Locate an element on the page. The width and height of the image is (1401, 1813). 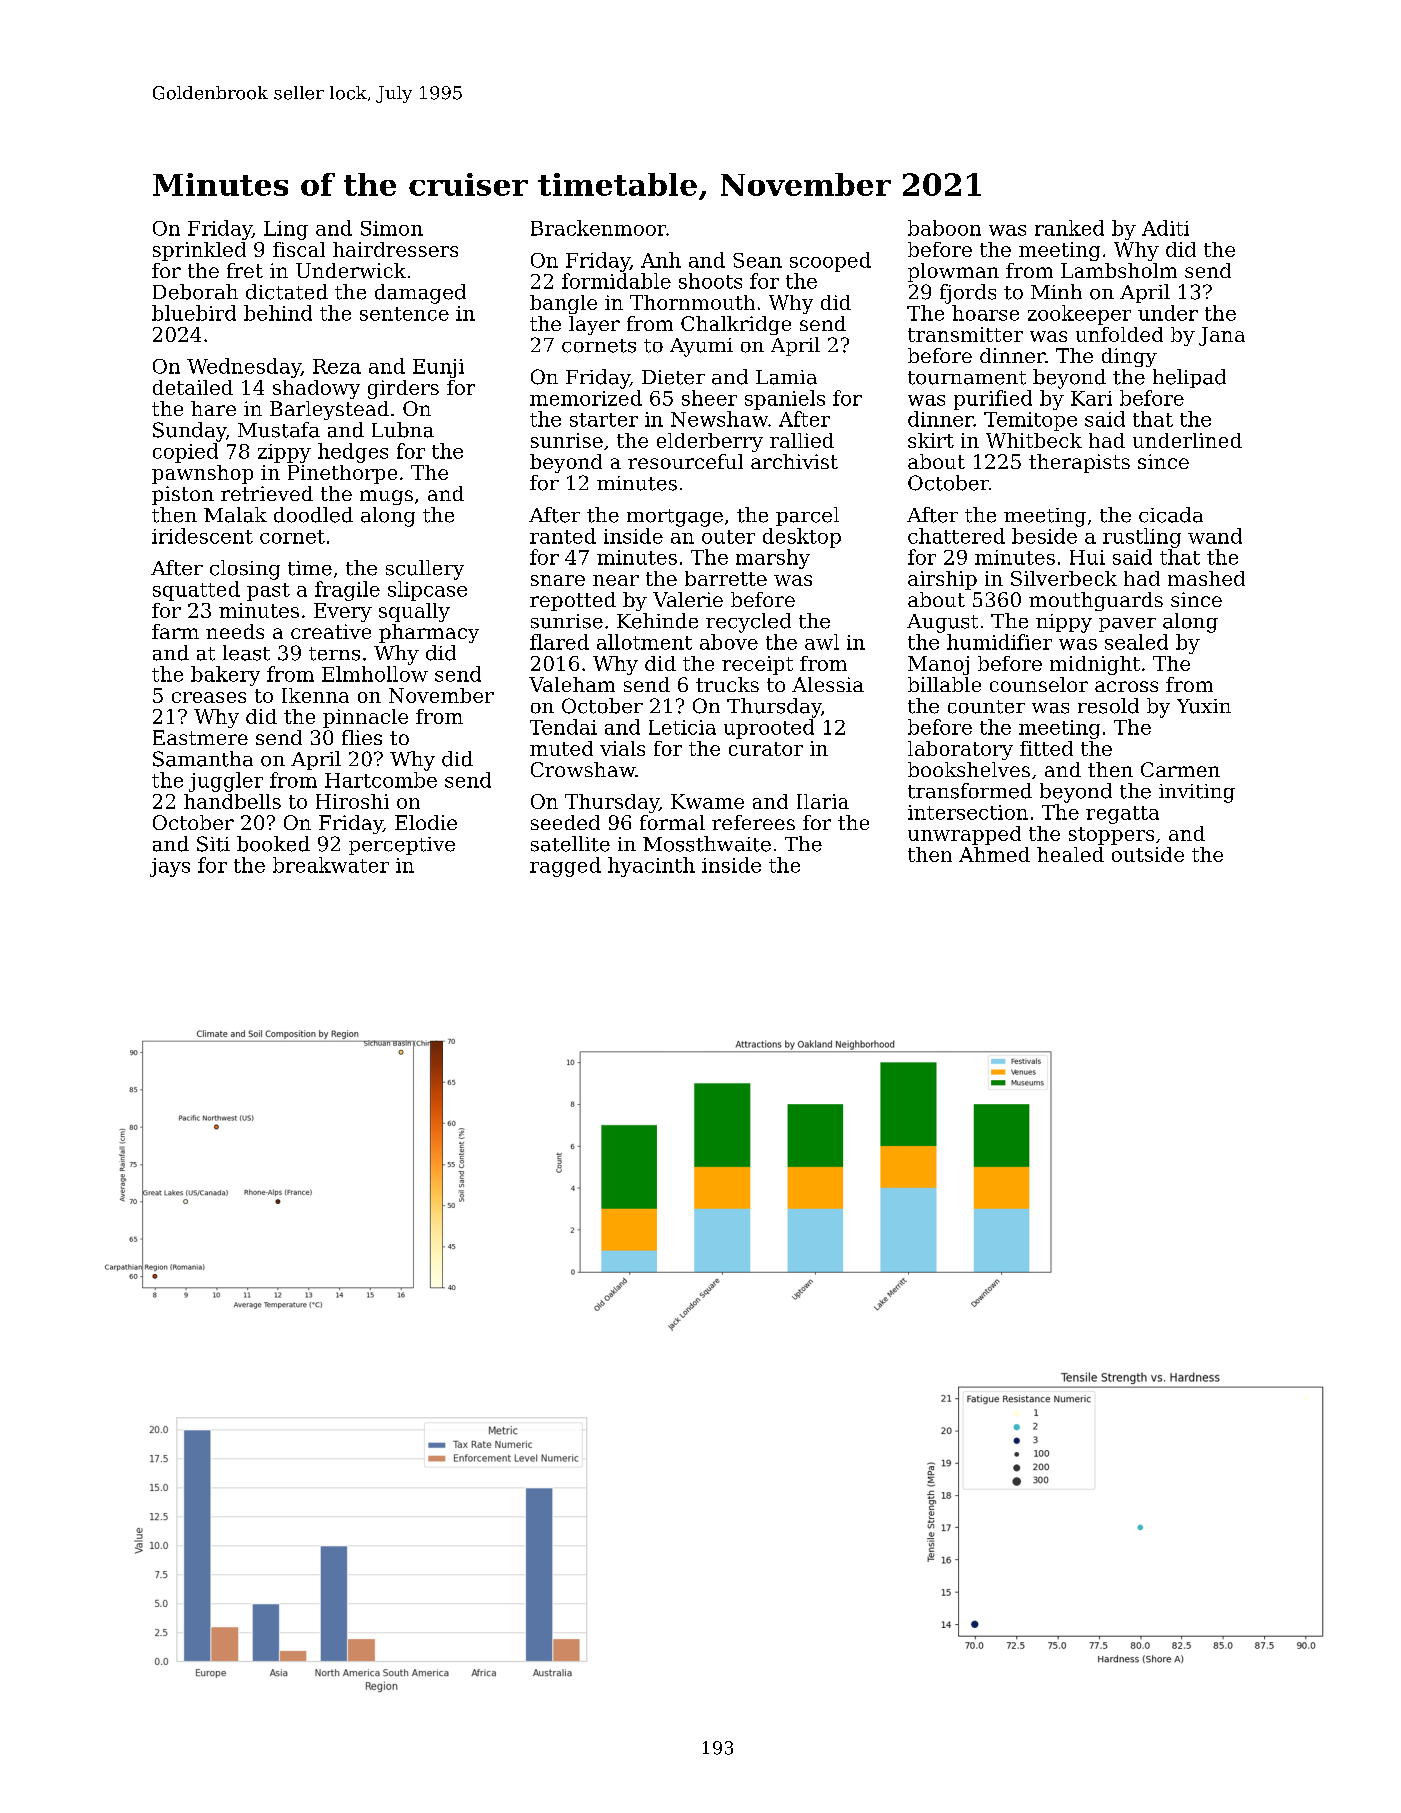
mashed is located at coordinates (1206, 578).
